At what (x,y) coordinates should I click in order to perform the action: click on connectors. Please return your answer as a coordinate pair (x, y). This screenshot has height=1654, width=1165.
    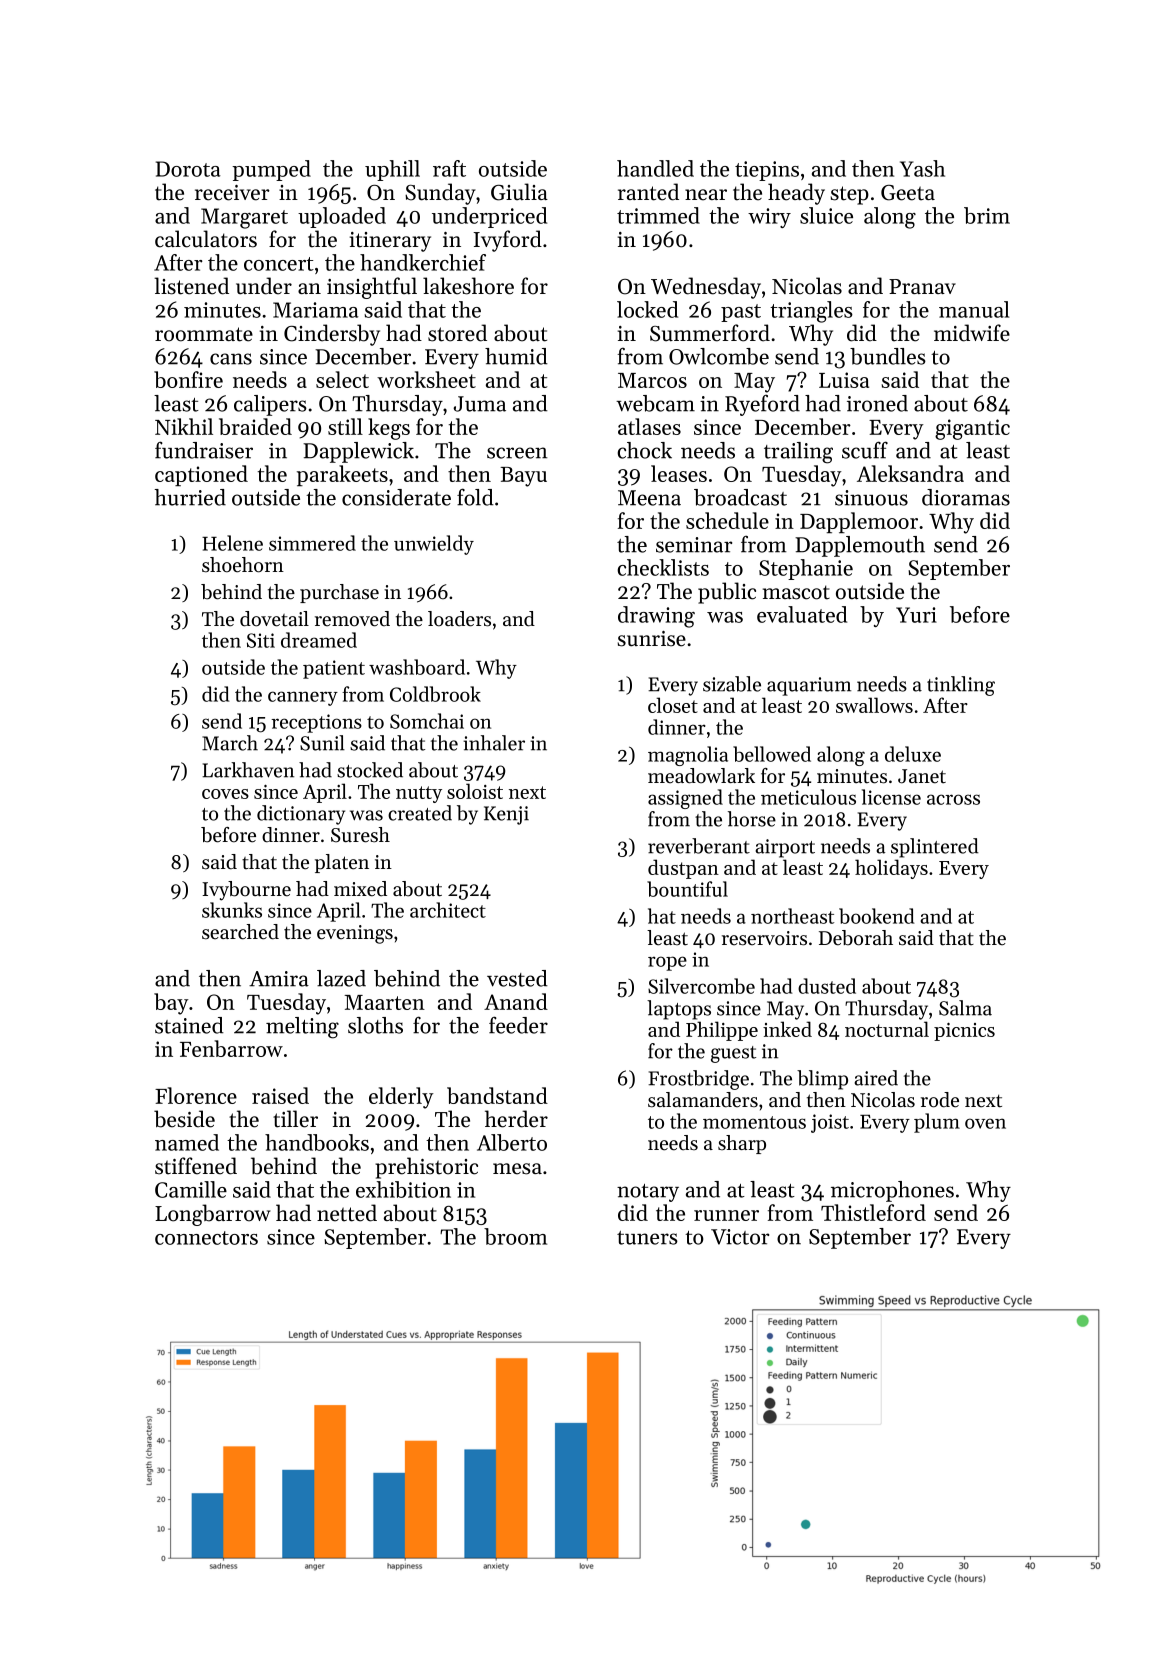
    Looking at the image, I should click on (206, 1238).
